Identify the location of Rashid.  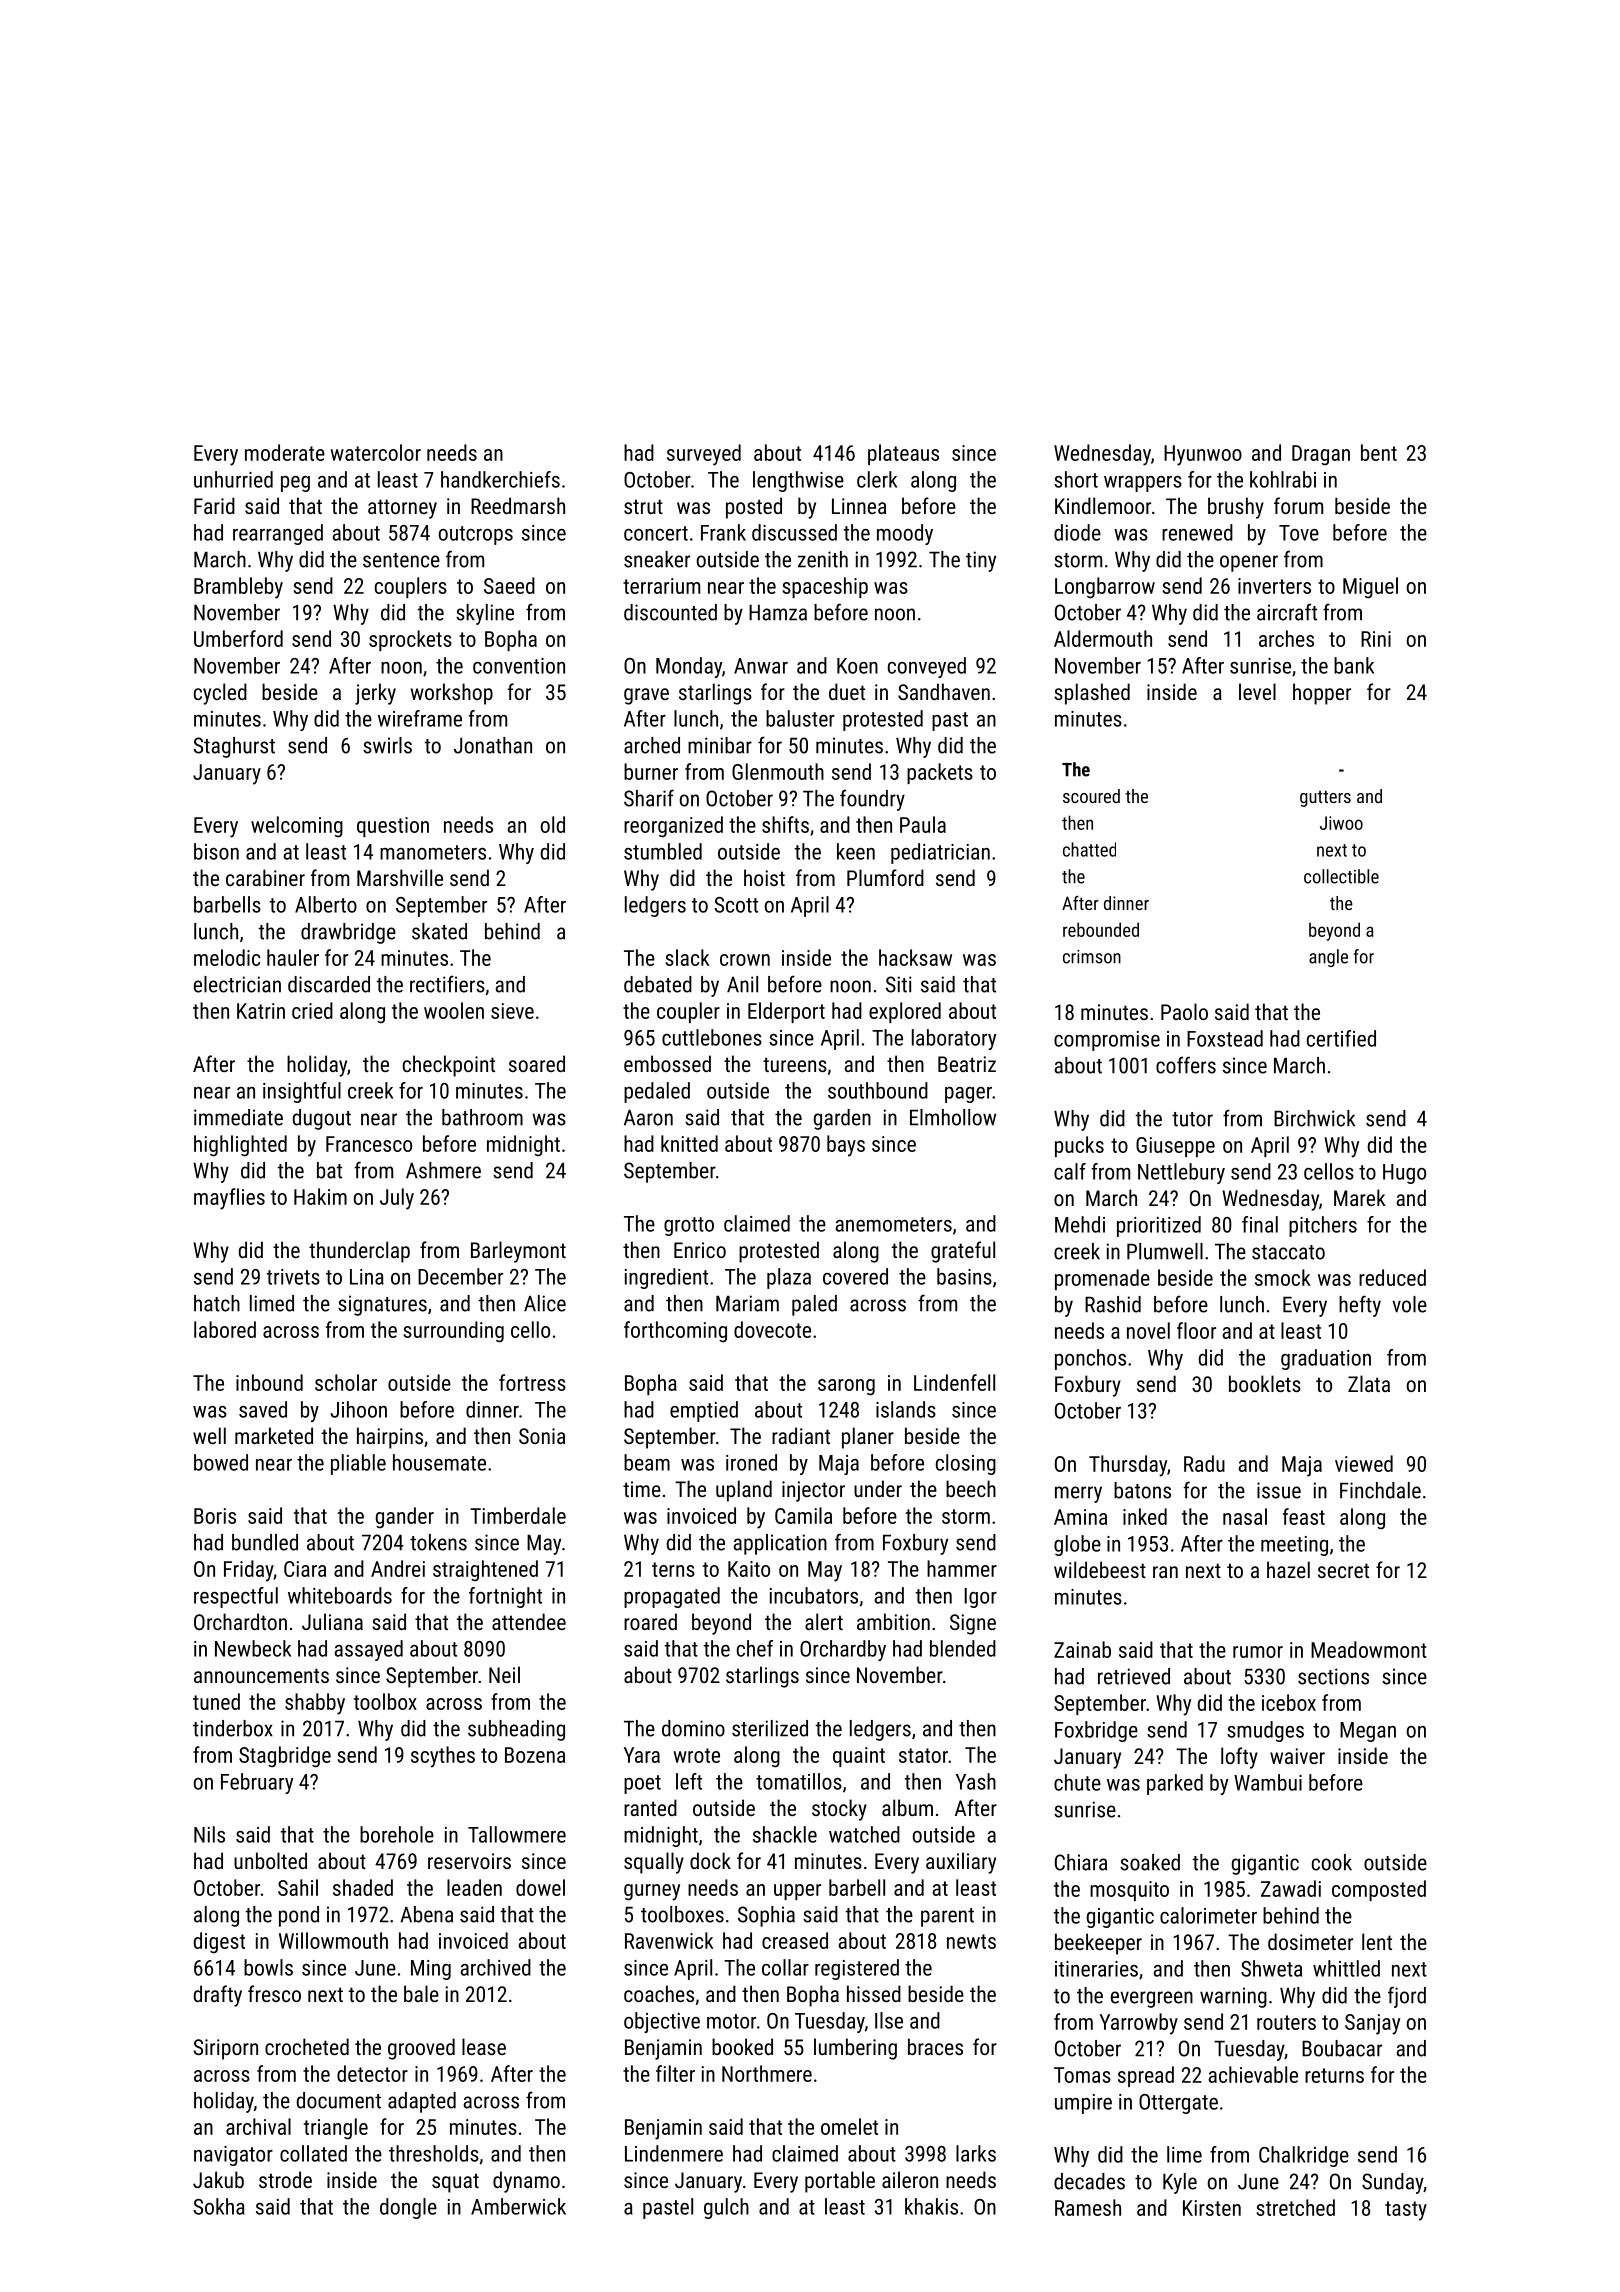
(1113, 1304).
